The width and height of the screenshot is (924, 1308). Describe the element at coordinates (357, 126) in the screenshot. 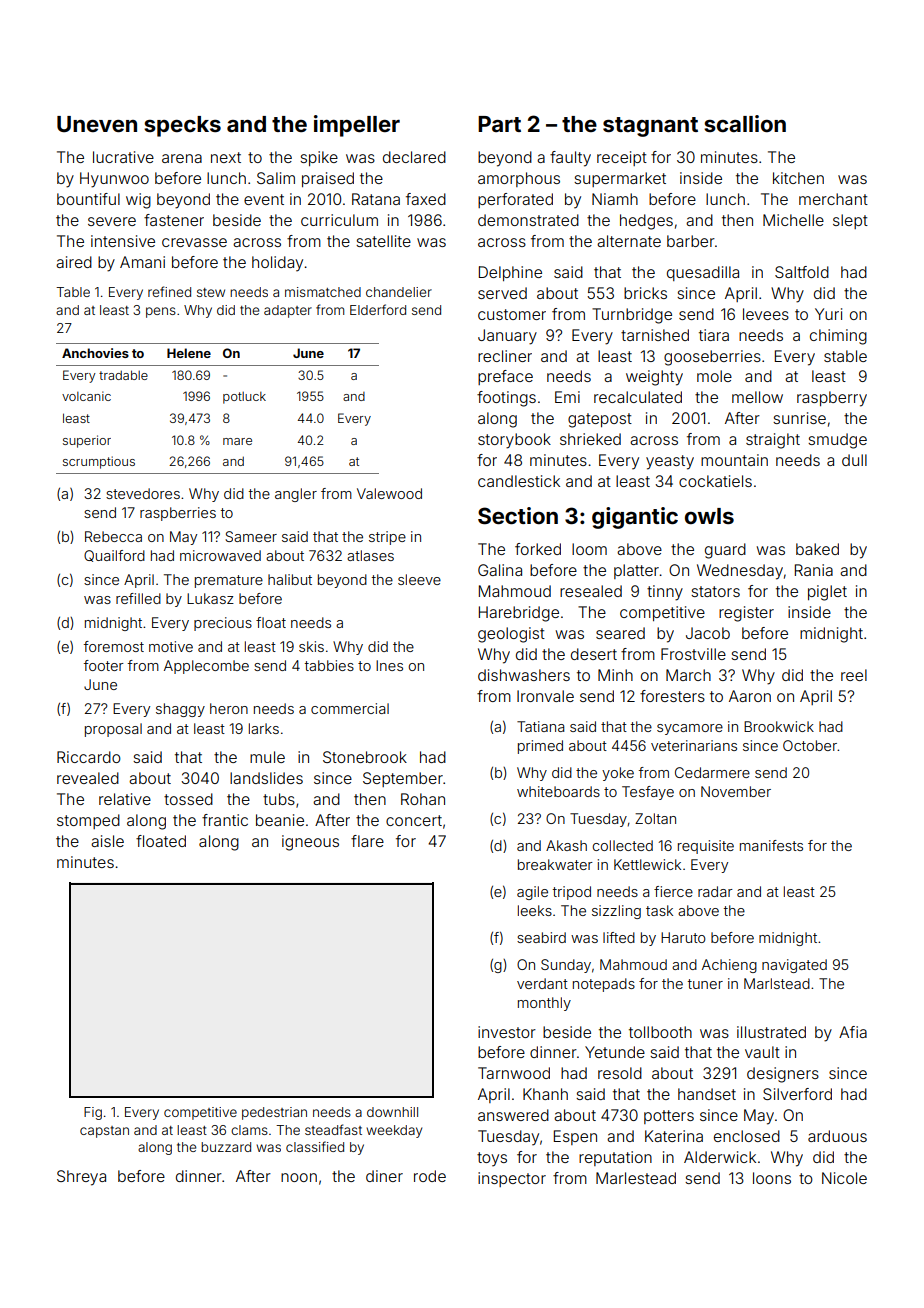

I see `impeller` at that location.
